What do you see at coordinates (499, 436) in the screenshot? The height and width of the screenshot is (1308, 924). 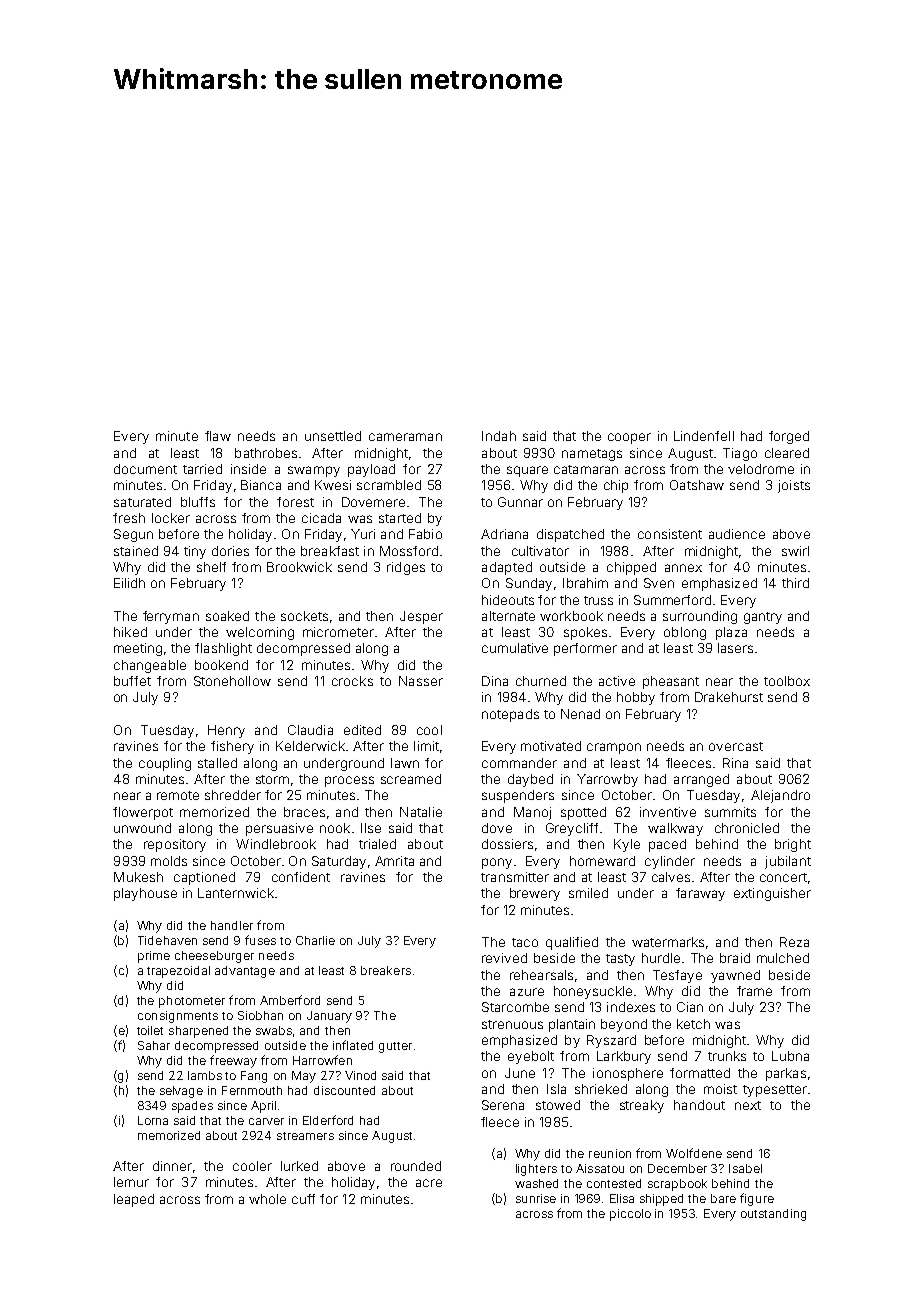 I see `Indah` at bounding box center [499, 436].
